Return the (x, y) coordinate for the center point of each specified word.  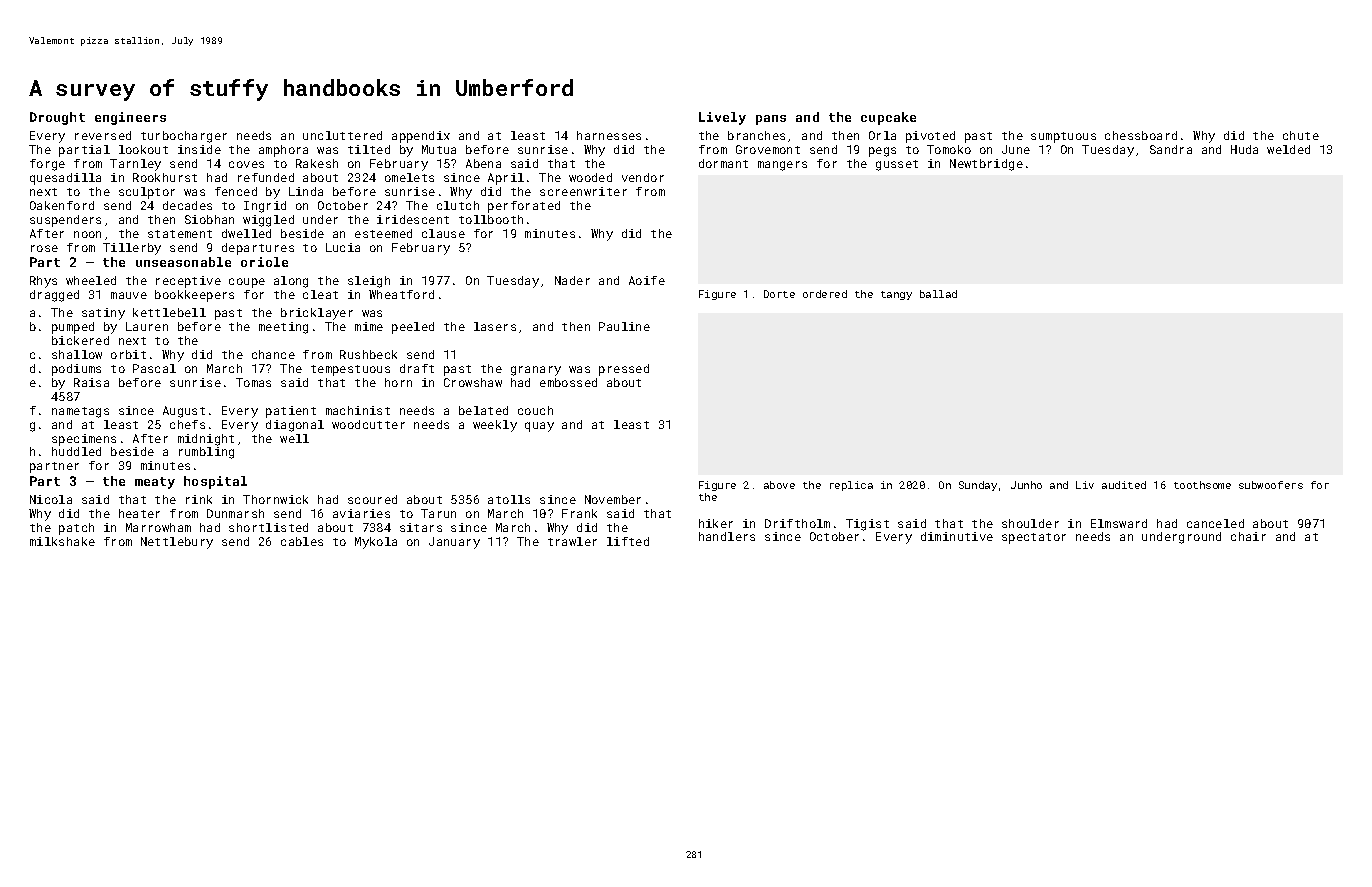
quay (539, 427)
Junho (1026, 485)
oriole (264, 262)
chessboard (1141, 135)
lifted (628, 541)
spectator (1034, 538)
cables (302, 541)
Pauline (624, 326)
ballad (938, 294)
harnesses (609, 135)
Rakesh (317, 163)
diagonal (295, 426)
